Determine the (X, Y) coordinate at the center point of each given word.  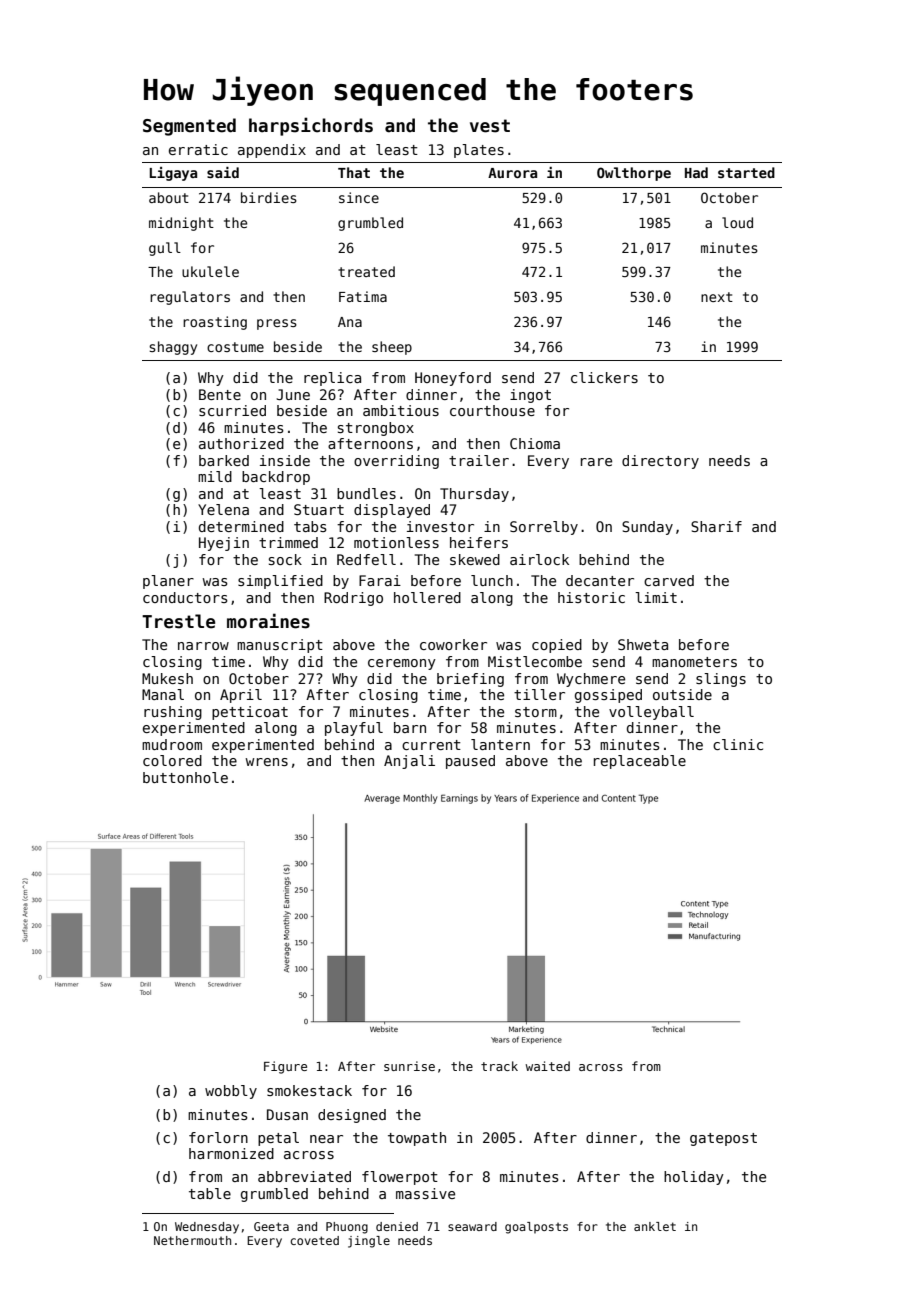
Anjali (409, 762)
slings (721, 680)
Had (696, 172)
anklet (655, 1226)
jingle (369, 1242)
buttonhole (185, 777)
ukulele (210, 271)
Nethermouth (192, 1240)
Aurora (512, 173)
